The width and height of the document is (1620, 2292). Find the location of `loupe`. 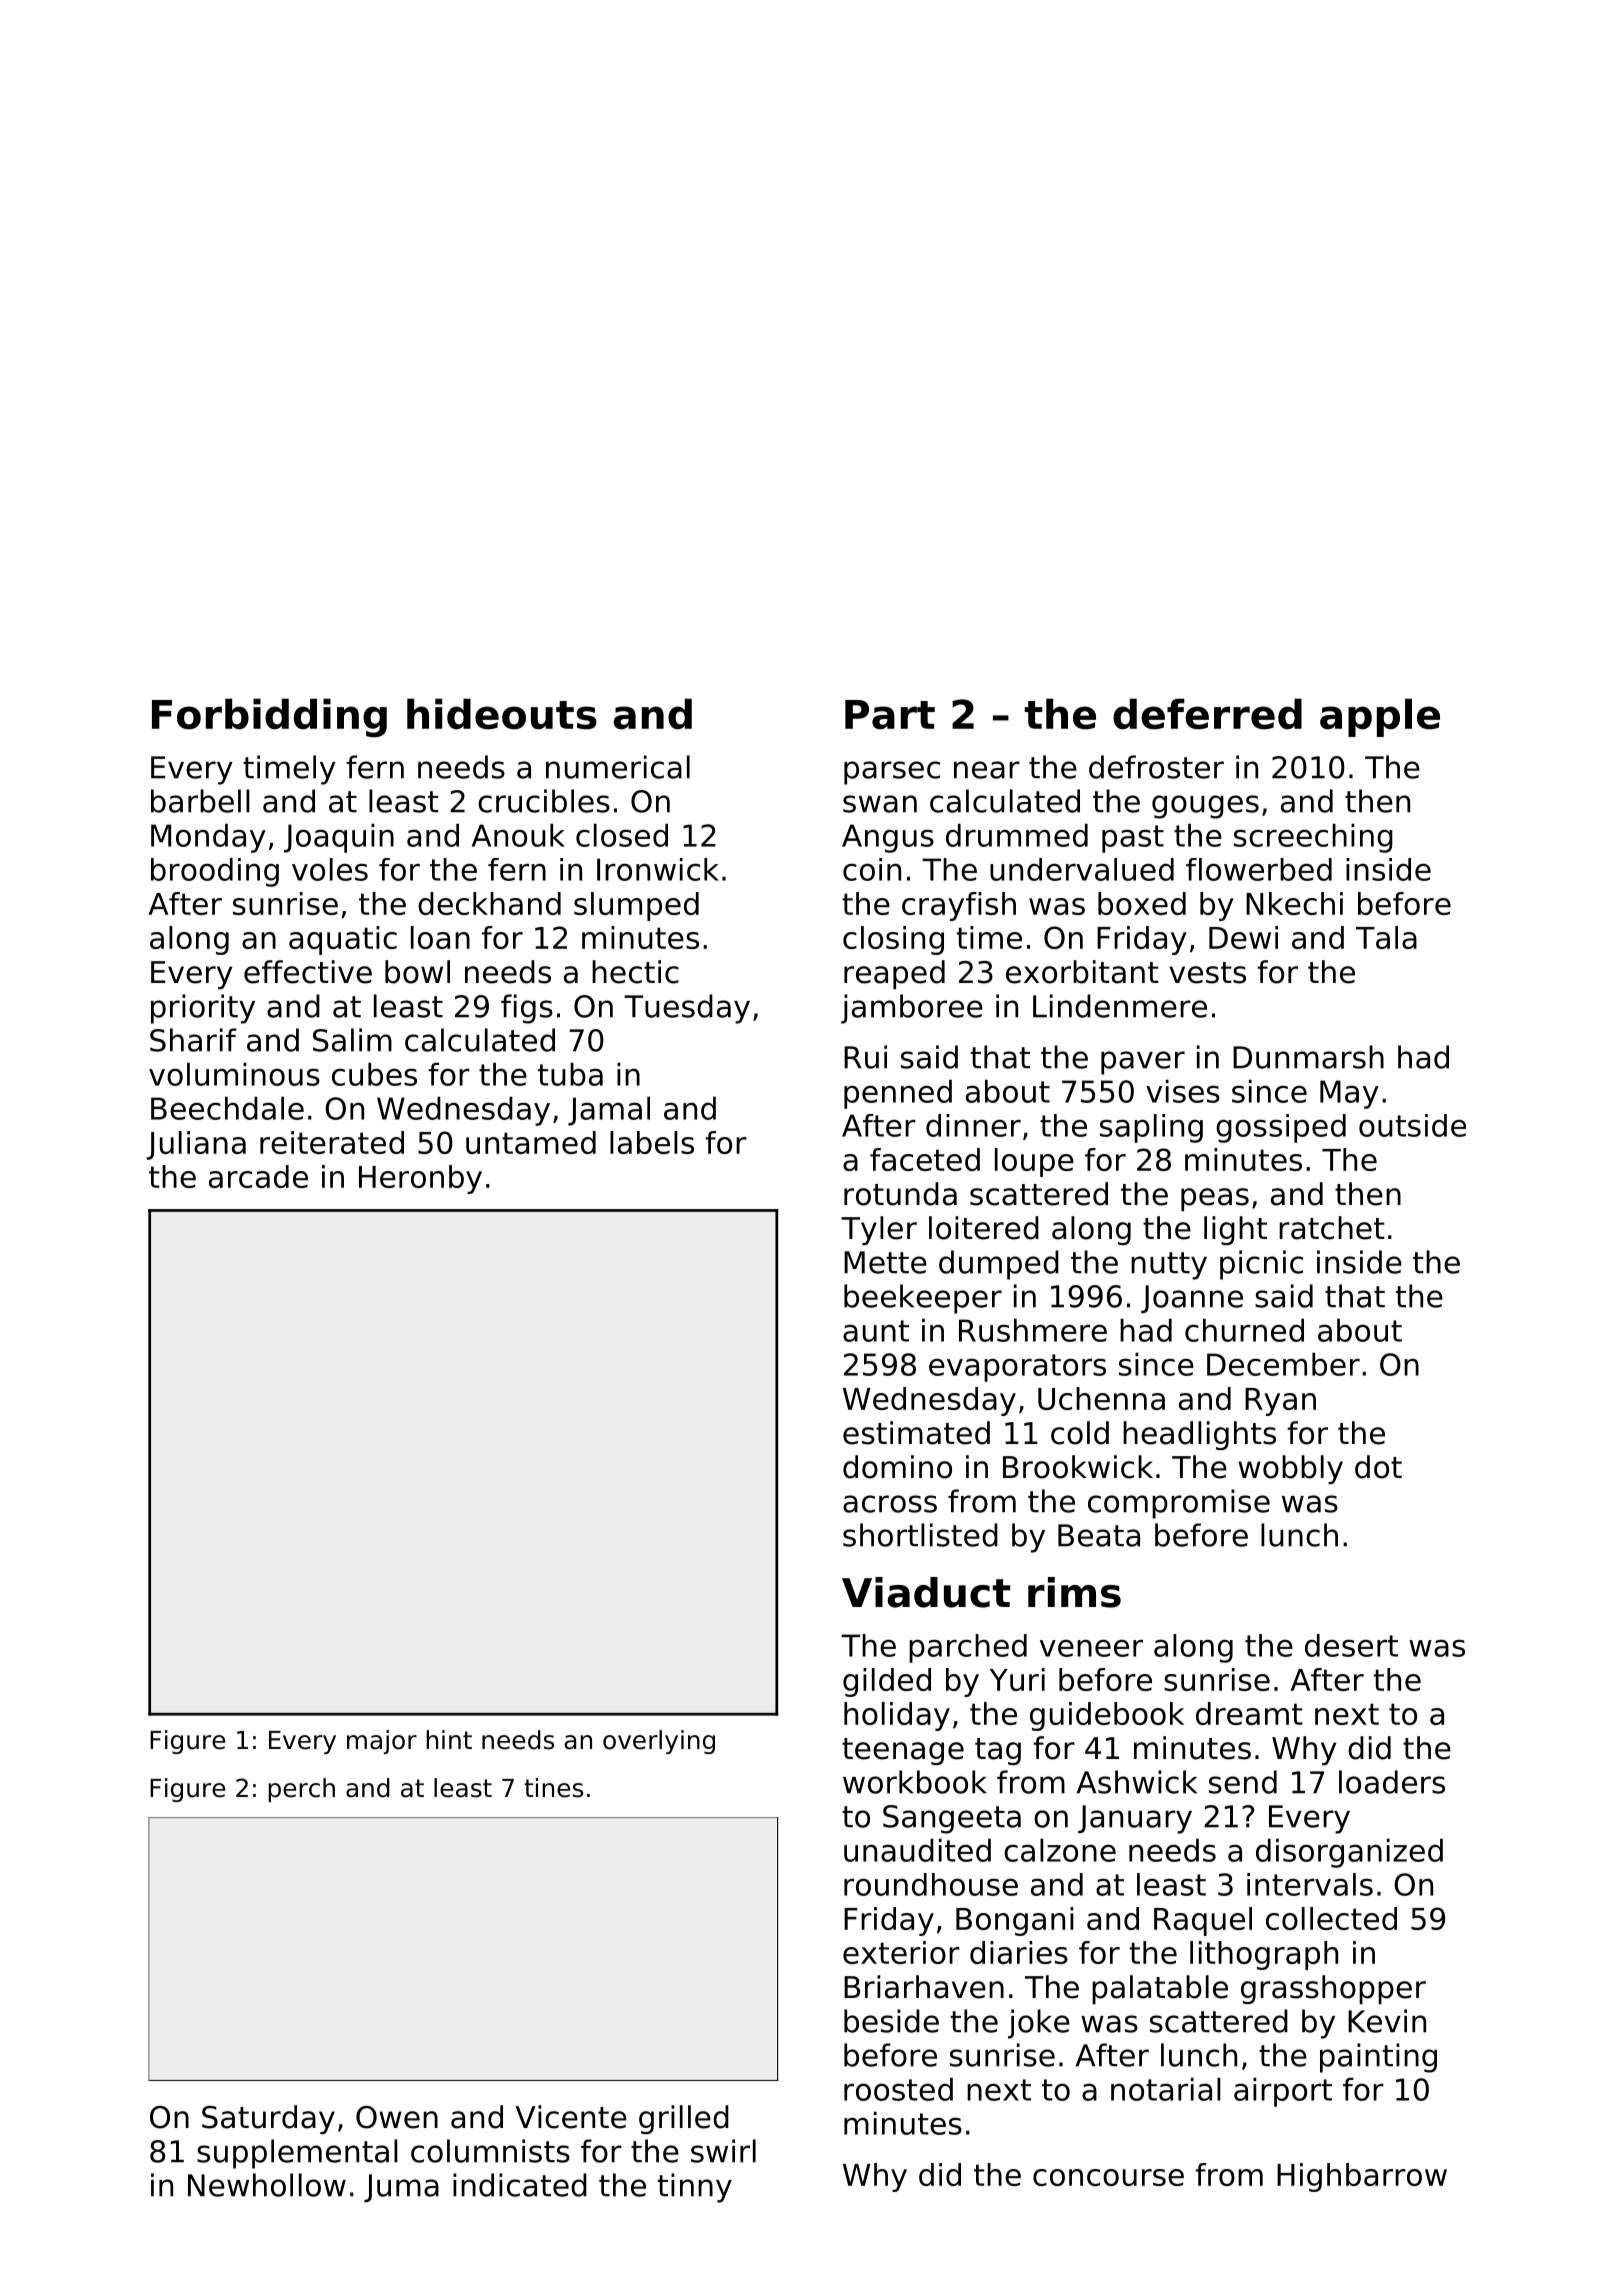

loupe is located at coordinates (1034, 1162).
